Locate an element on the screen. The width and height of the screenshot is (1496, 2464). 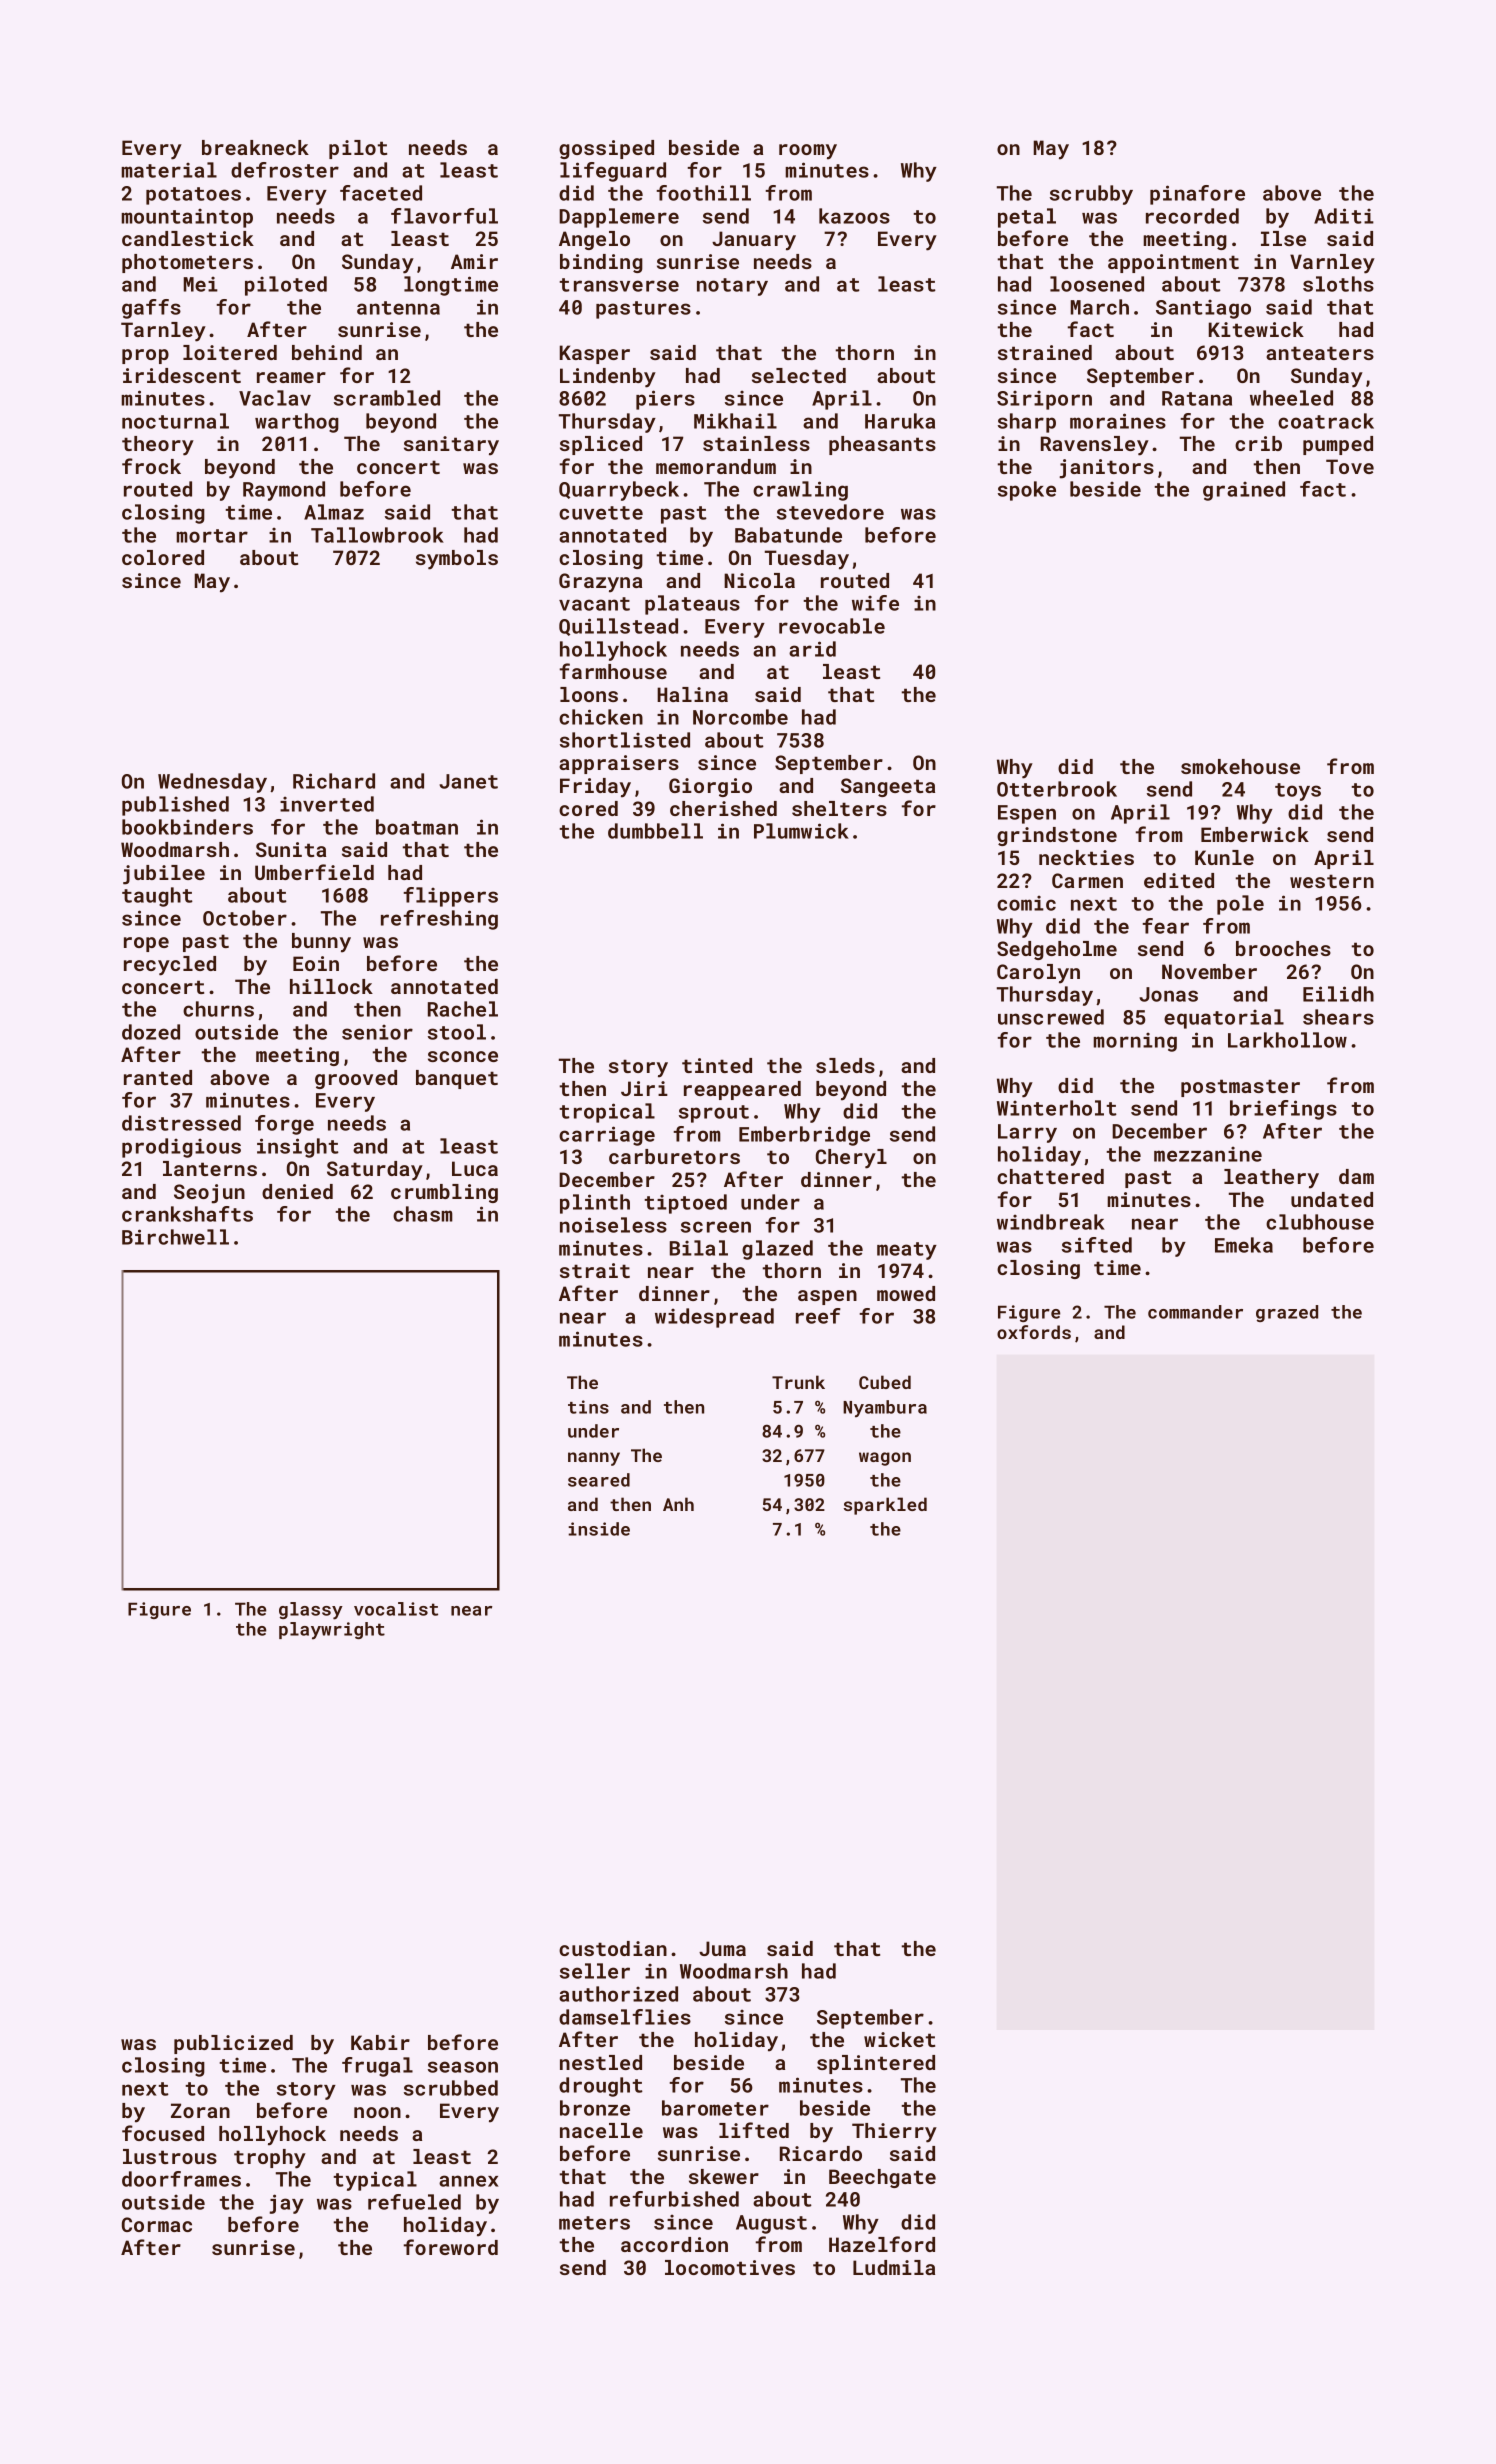
roomy is located at coordinates (808, 152).
